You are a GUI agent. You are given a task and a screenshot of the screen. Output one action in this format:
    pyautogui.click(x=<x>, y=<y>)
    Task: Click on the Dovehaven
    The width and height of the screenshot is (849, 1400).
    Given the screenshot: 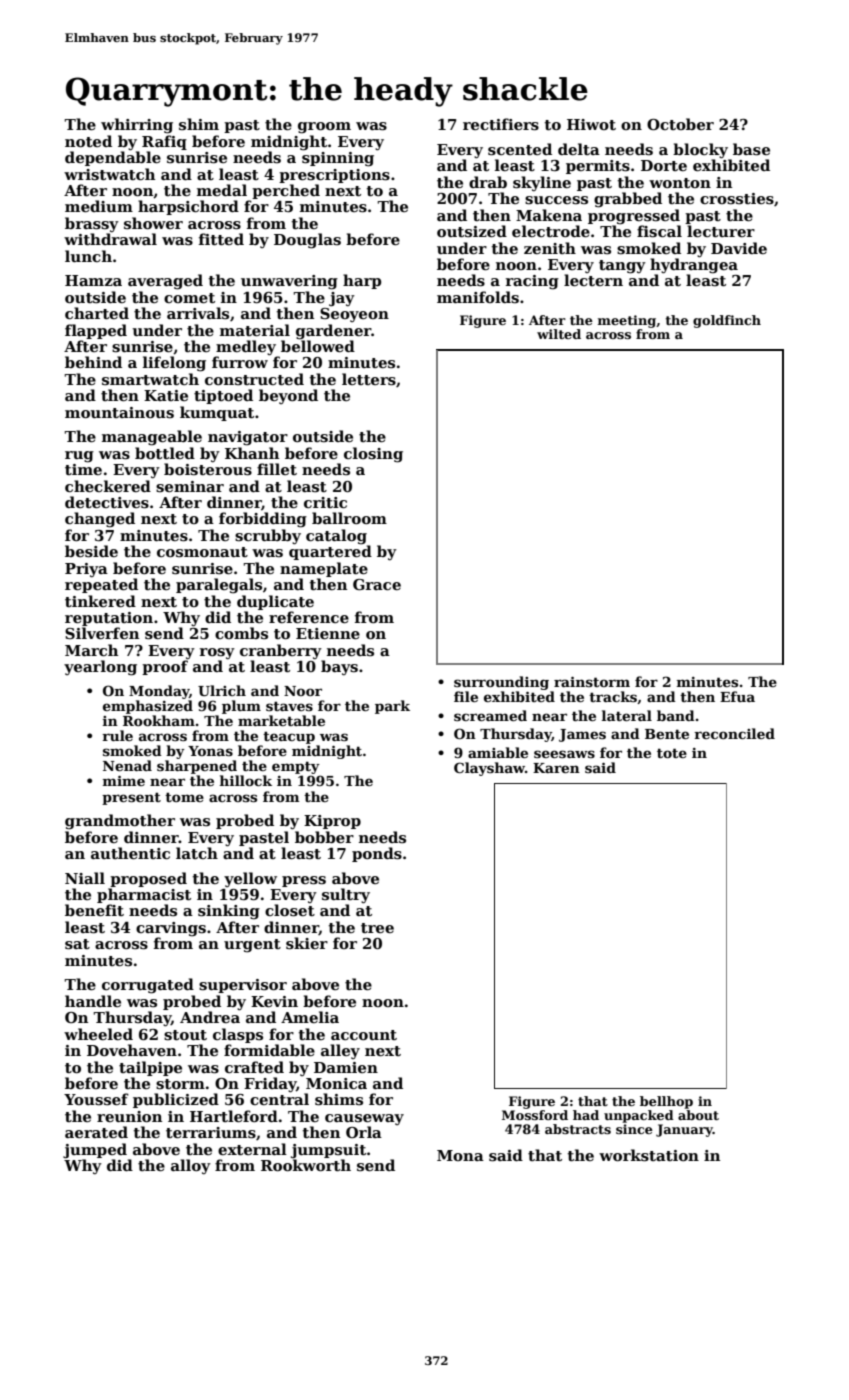 What is the action you would take?
    pyautogui.click(x=132, y=1050)
